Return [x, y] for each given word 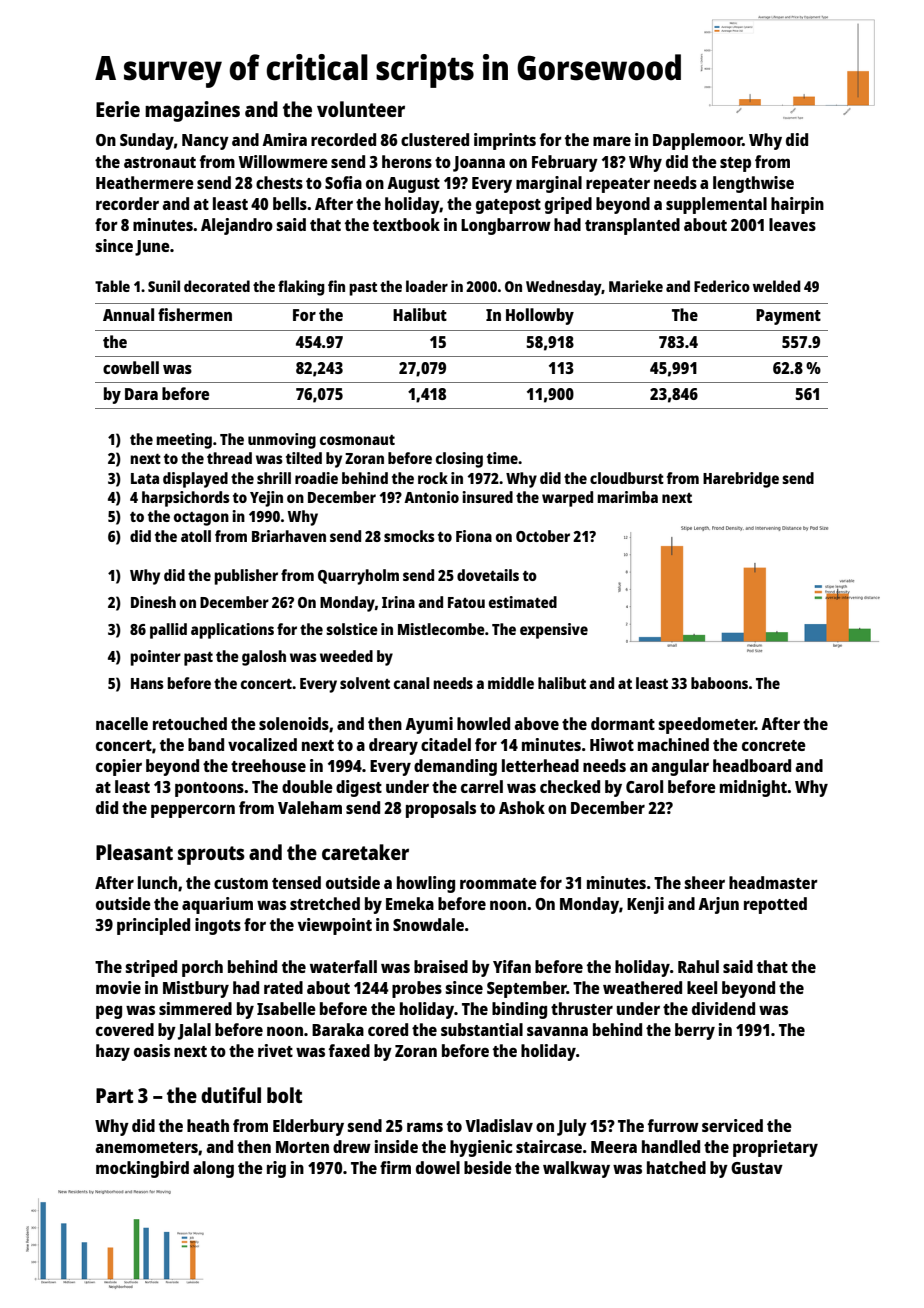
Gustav [757, 1168]
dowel [438, 1167]
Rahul [698, 966]
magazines [192, 111]
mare [612, 141]
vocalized [262, 744]
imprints [505, 141]
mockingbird [142, 1169]
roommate [498, 883]
